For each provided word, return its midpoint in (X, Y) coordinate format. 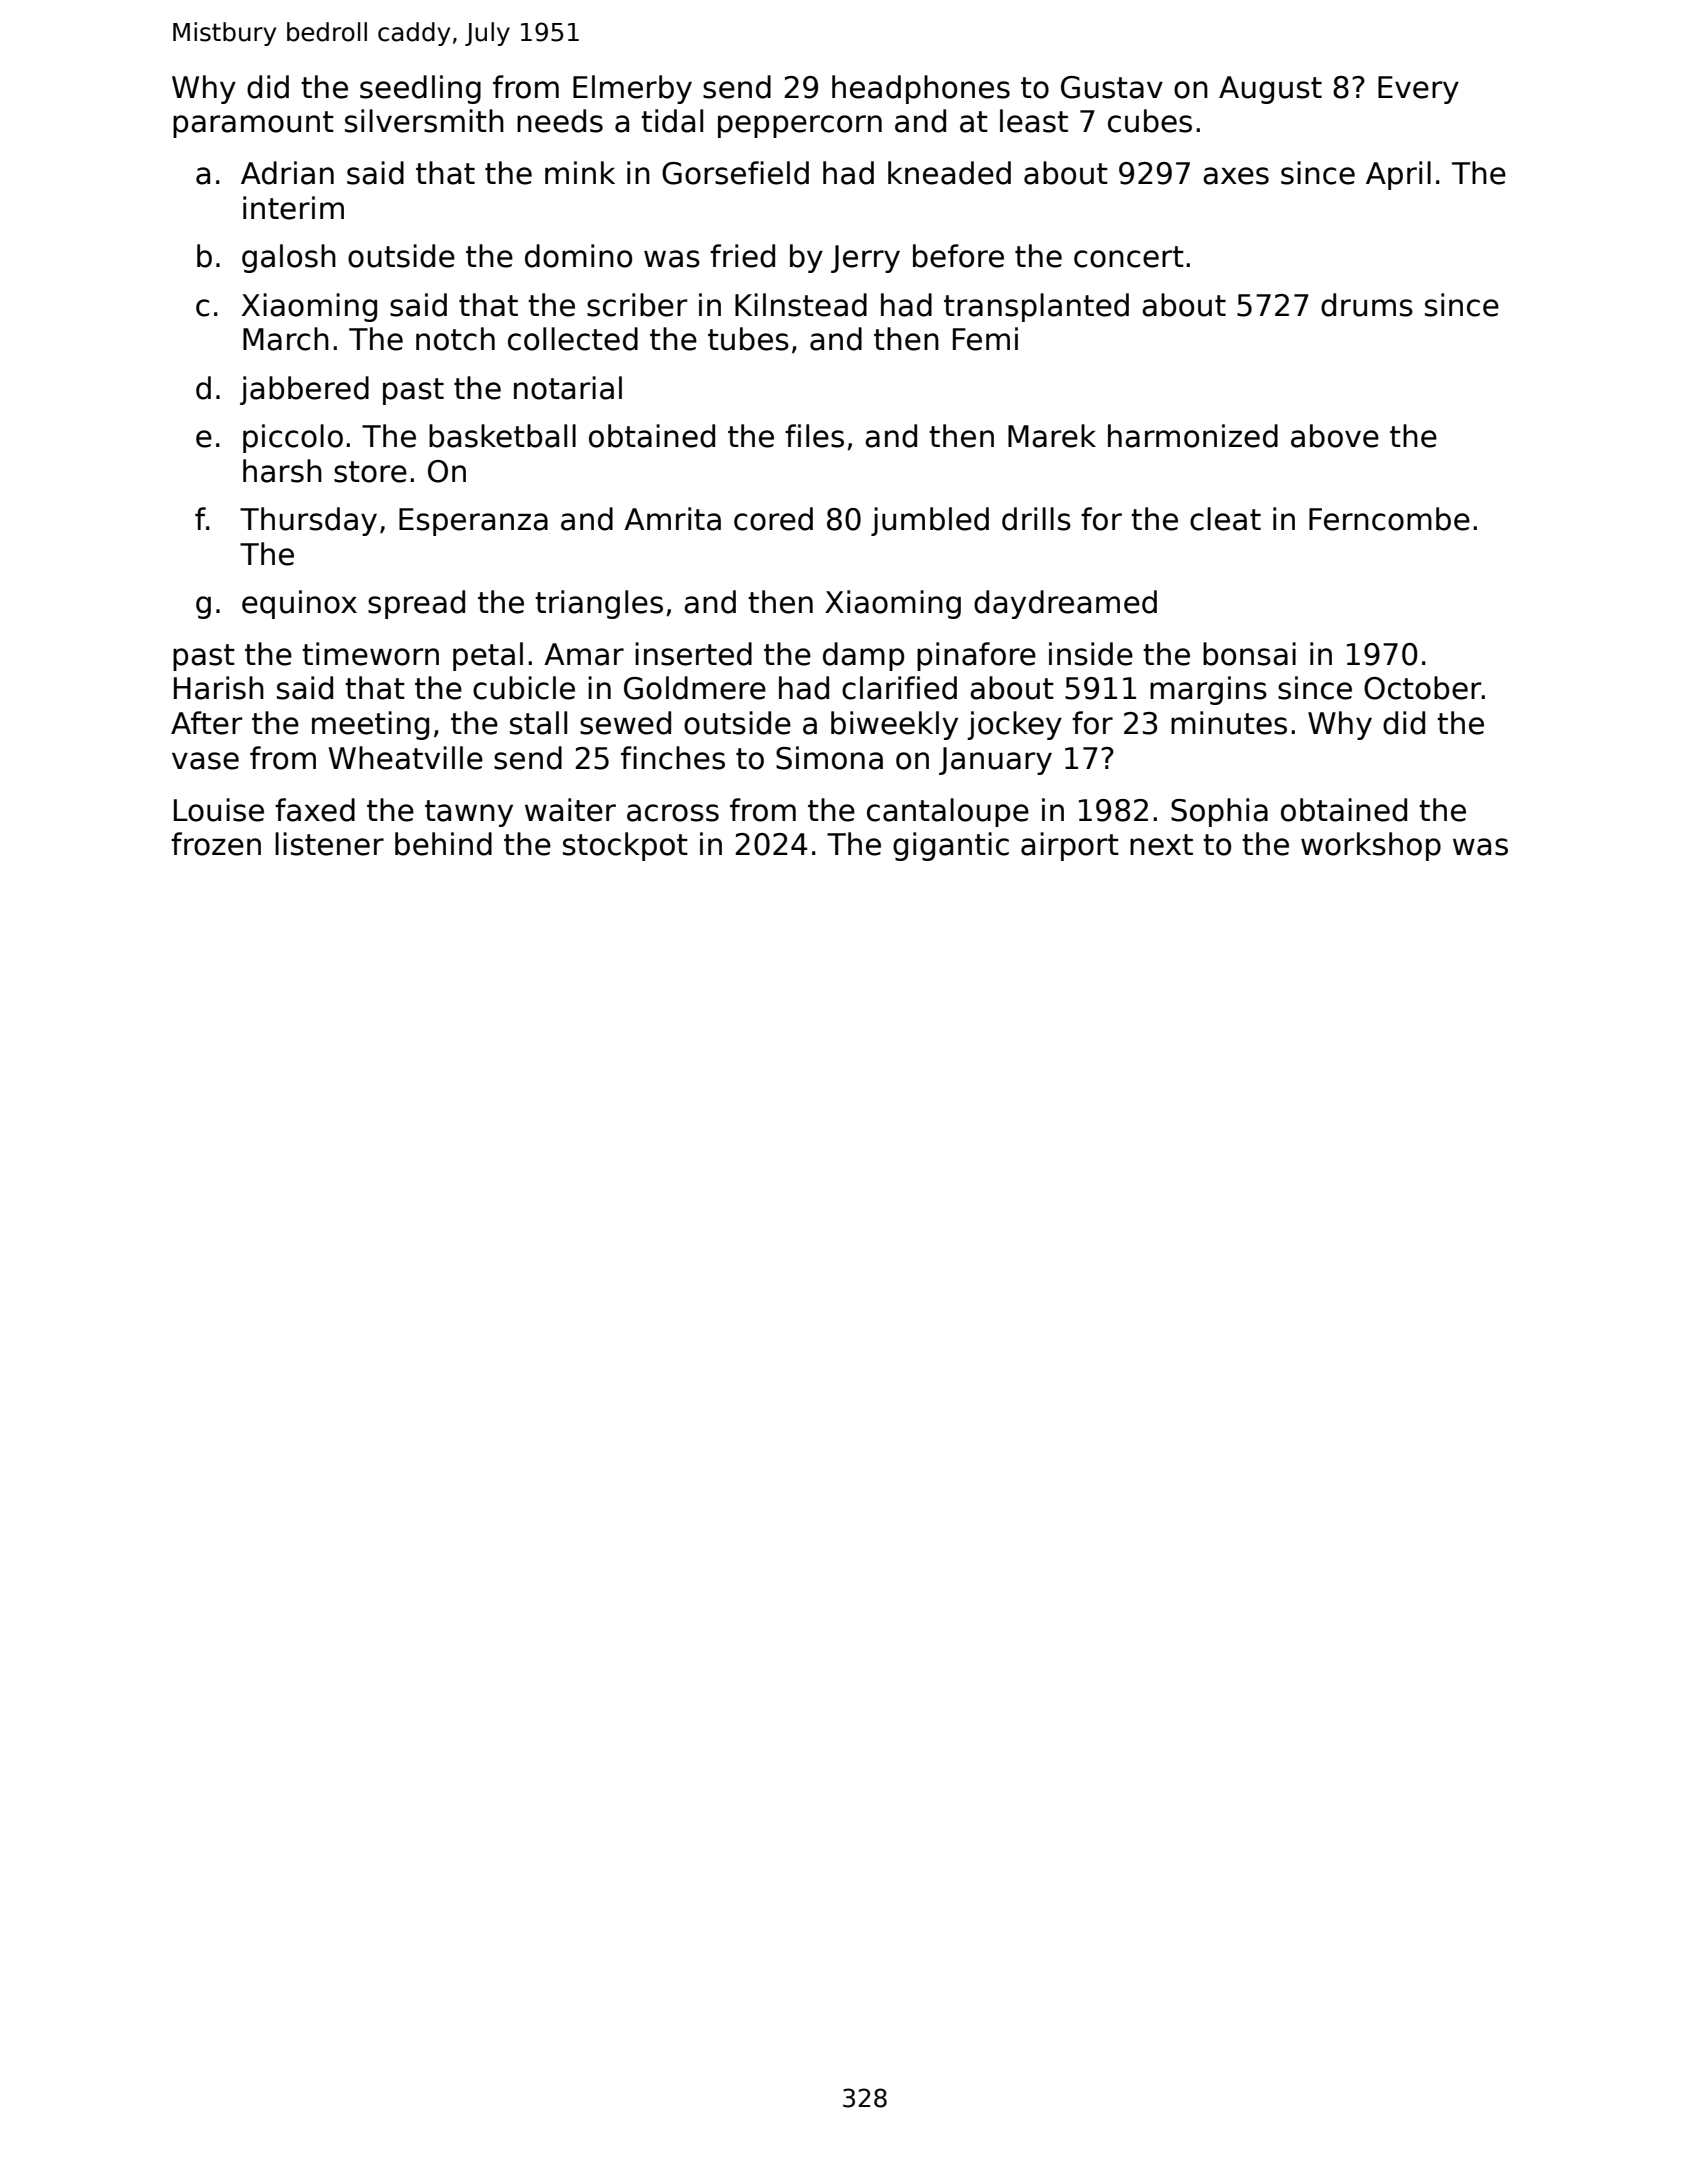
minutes (1229, 723)
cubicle (524, 688)
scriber (637, 305)
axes (1236, 176)
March (286, 339)
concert (1129, 257)
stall (538, 723)
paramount (253, 124)
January (995, 761)
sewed (625, 723)
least (1034, 121)
